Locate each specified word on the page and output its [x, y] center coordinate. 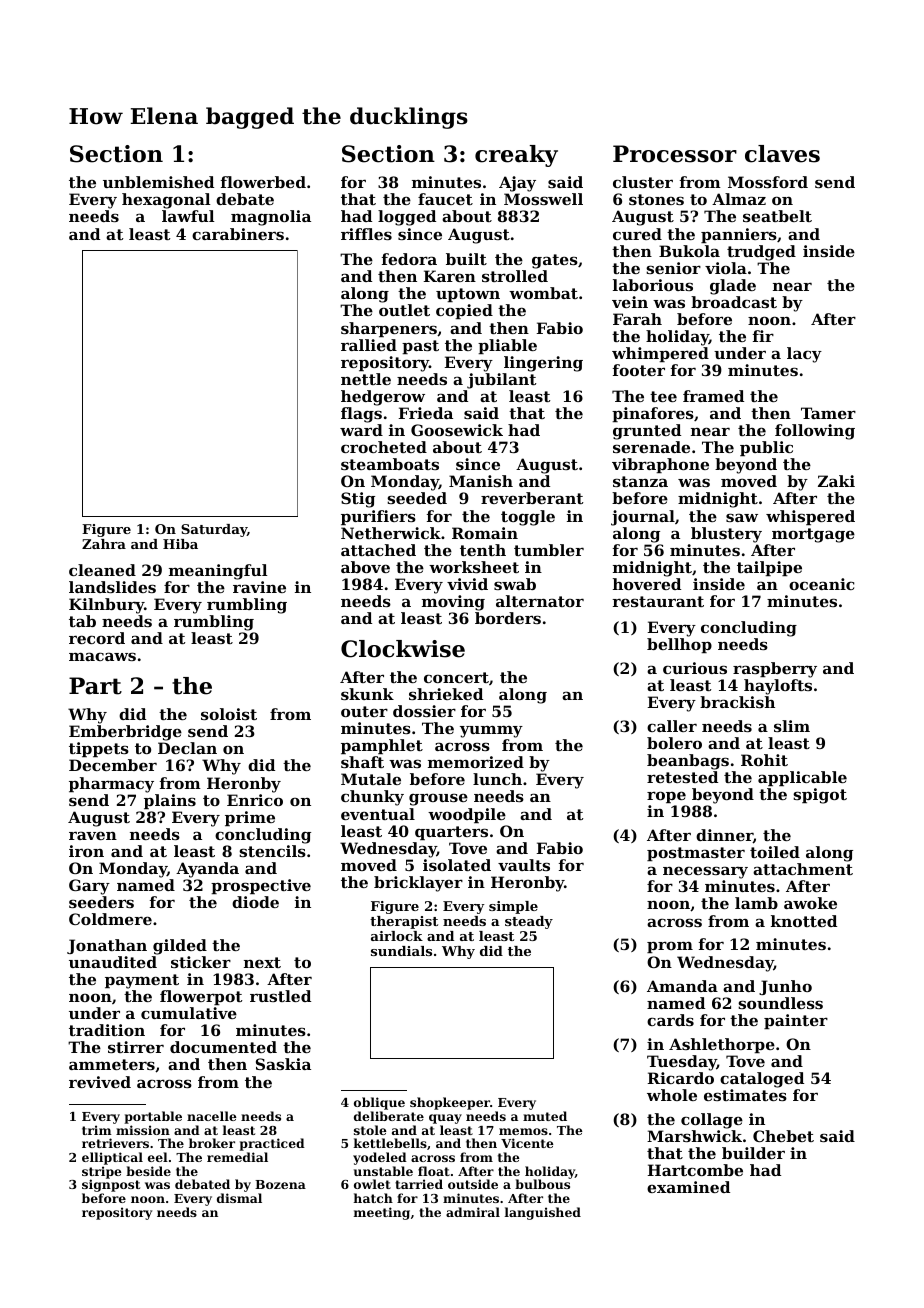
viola [726, 268]
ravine [259, 587]
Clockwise [403, 649]
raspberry [775, 670]
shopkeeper [450, 1103]
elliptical [112, 1158]
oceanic [821, 584]
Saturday [214, 530]
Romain [485, 533]
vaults [524, 865]
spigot [820, 796]
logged [407, 218]
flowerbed [263, 182]
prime [250, 818]
